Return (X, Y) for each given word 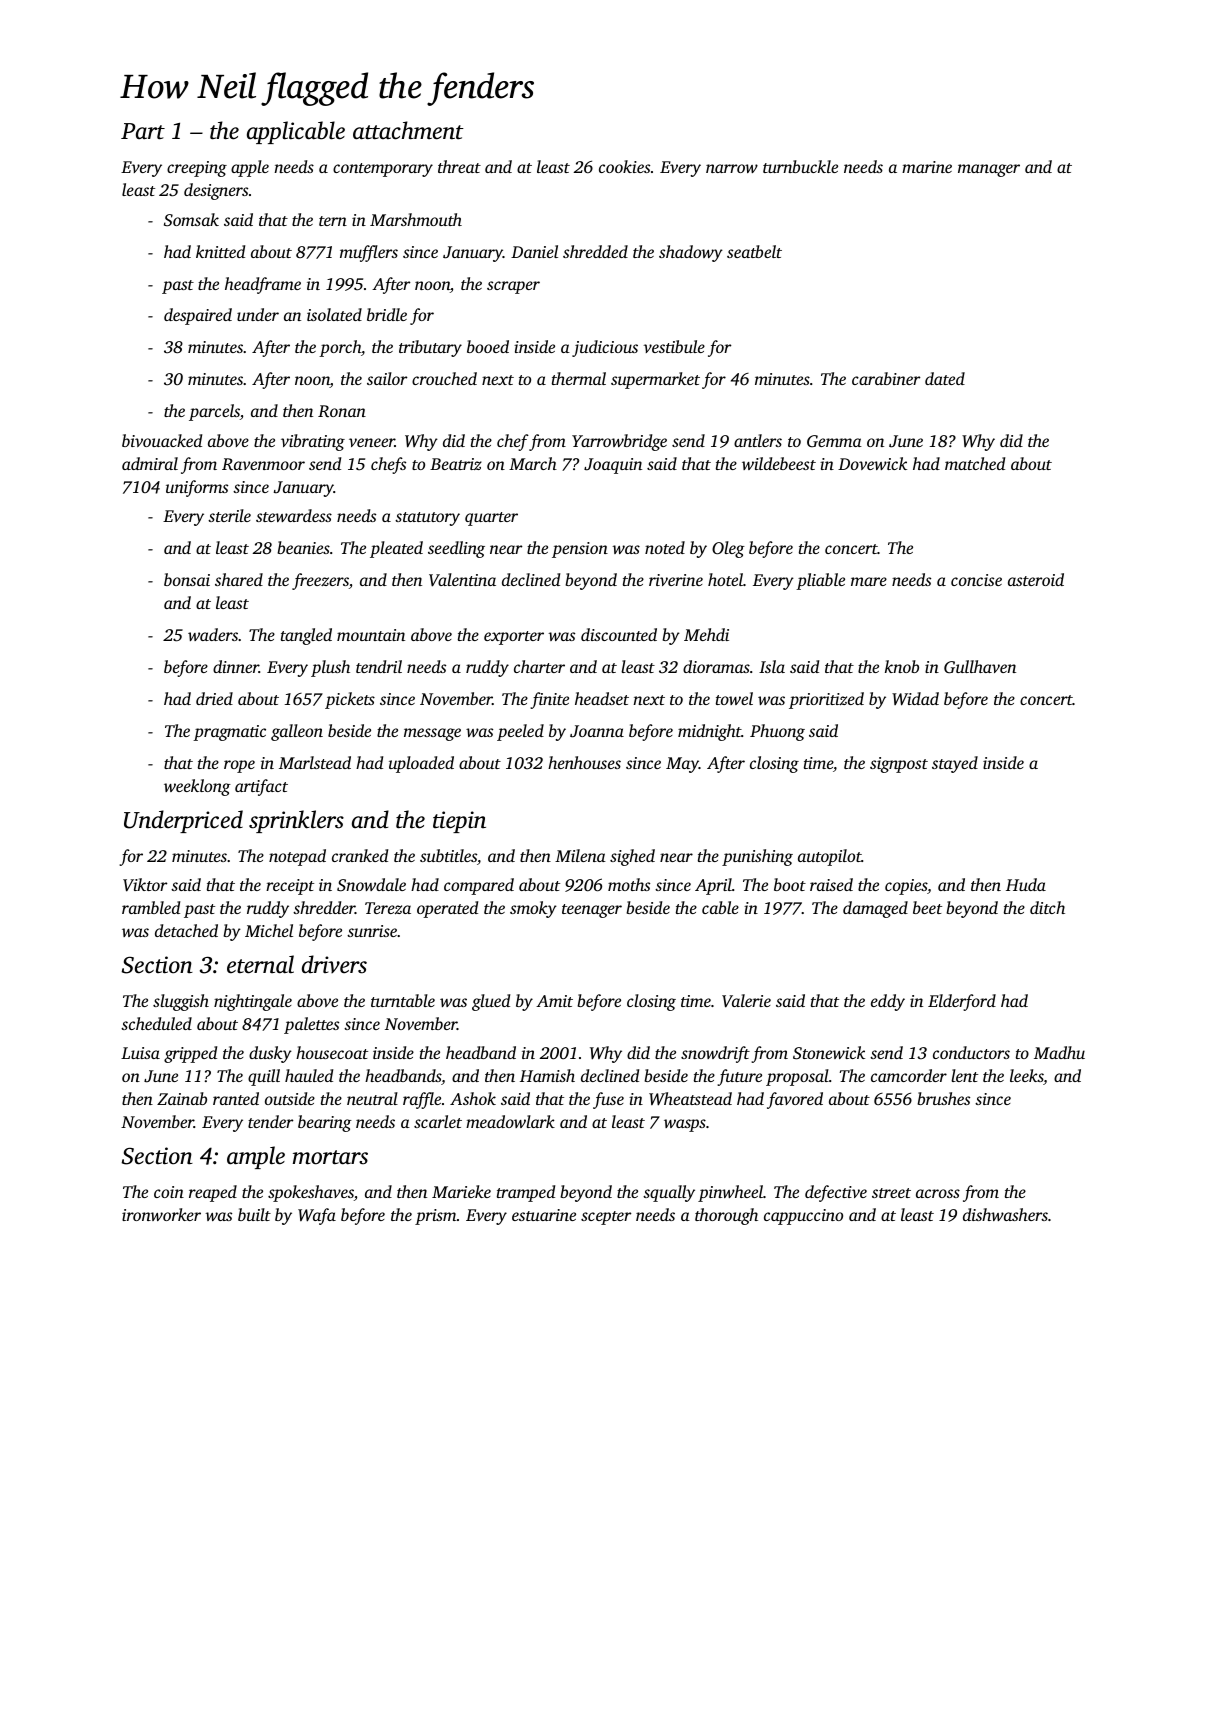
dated (945, 378)
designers (216, 191)
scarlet (438, 1121)
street (891, 1193)
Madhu (1059, 1052)
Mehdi (706, 634)
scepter (606, 1218)
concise (976, 580)
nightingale (253, 1002)
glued (491, 1002)
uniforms (197, 488)
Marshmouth (416, 219)
